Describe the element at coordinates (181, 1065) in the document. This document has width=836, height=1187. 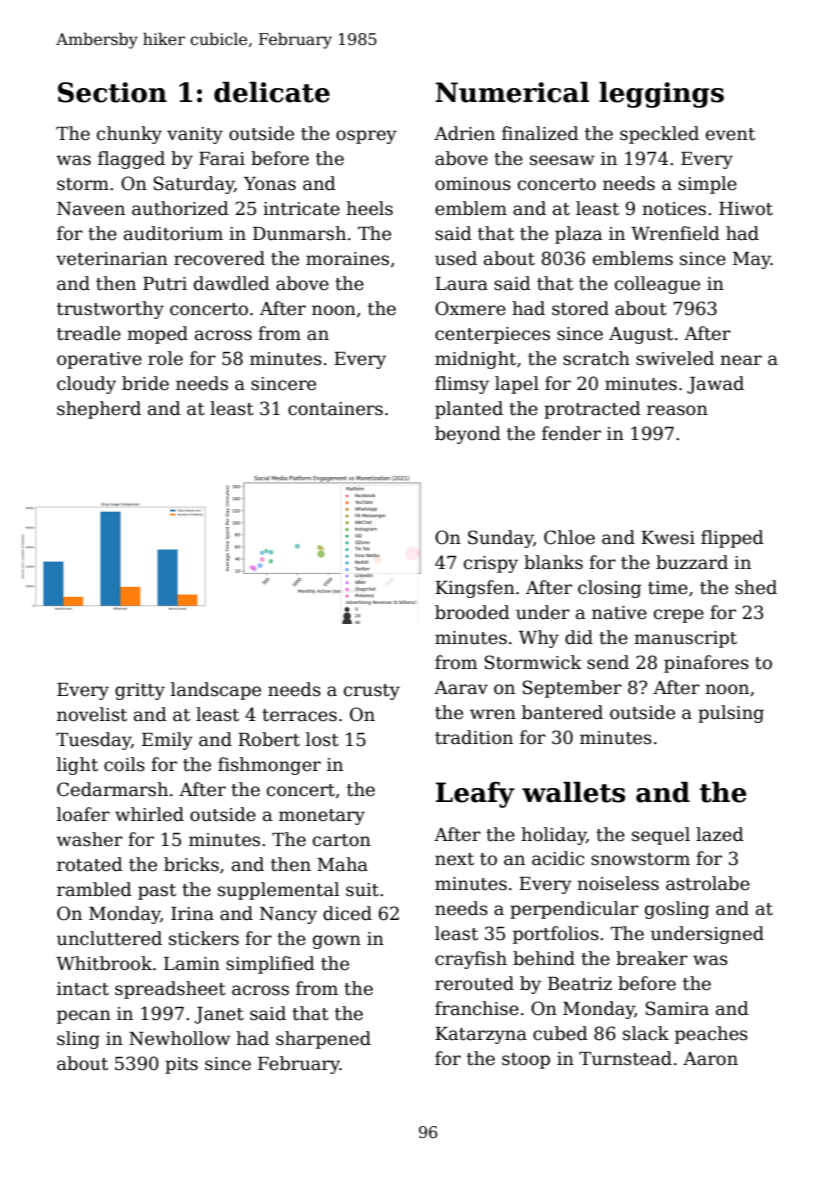
I see `pits` at that location.
